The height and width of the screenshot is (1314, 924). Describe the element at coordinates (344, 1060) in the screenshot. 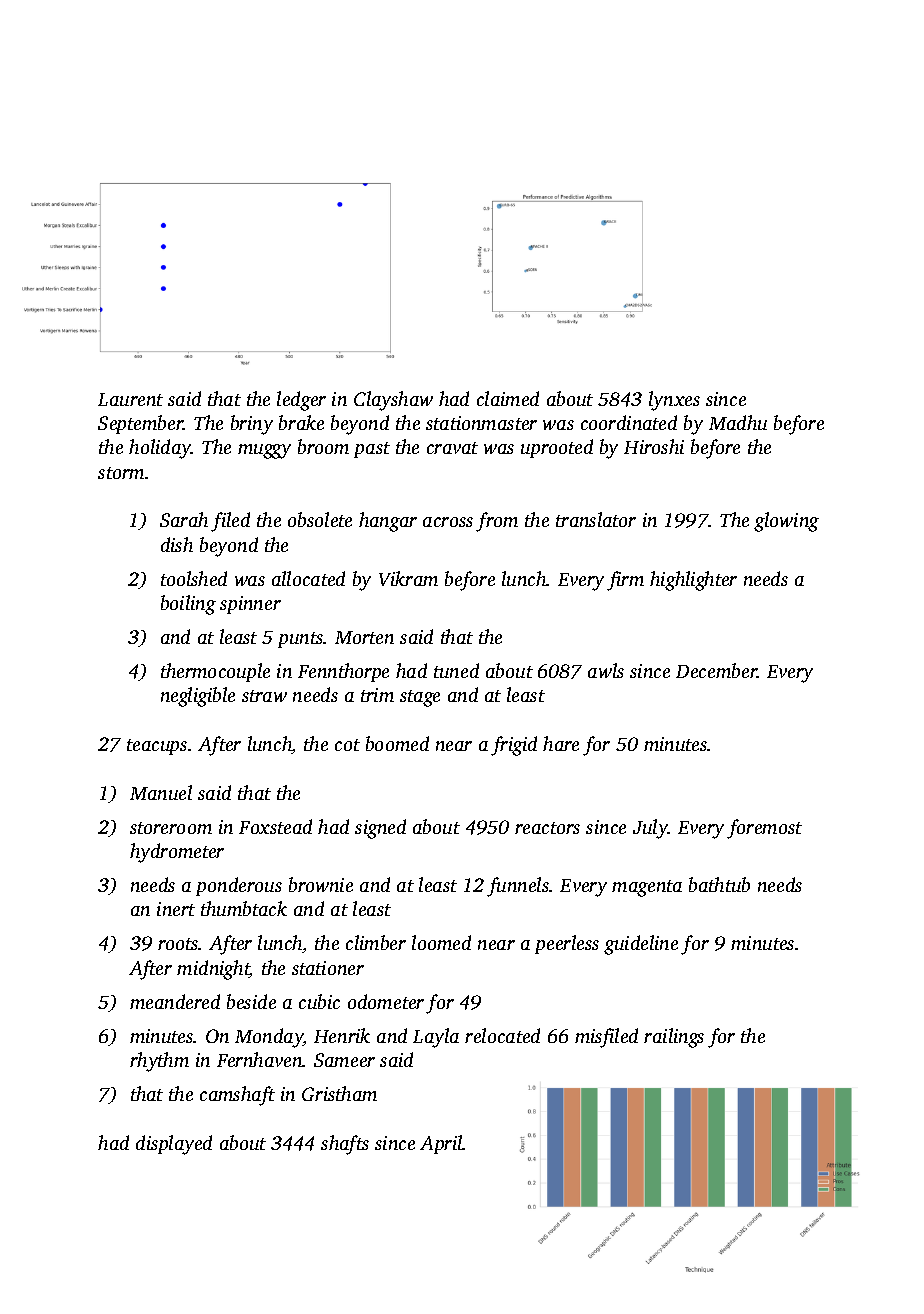

I see `Sameer` at that location.
